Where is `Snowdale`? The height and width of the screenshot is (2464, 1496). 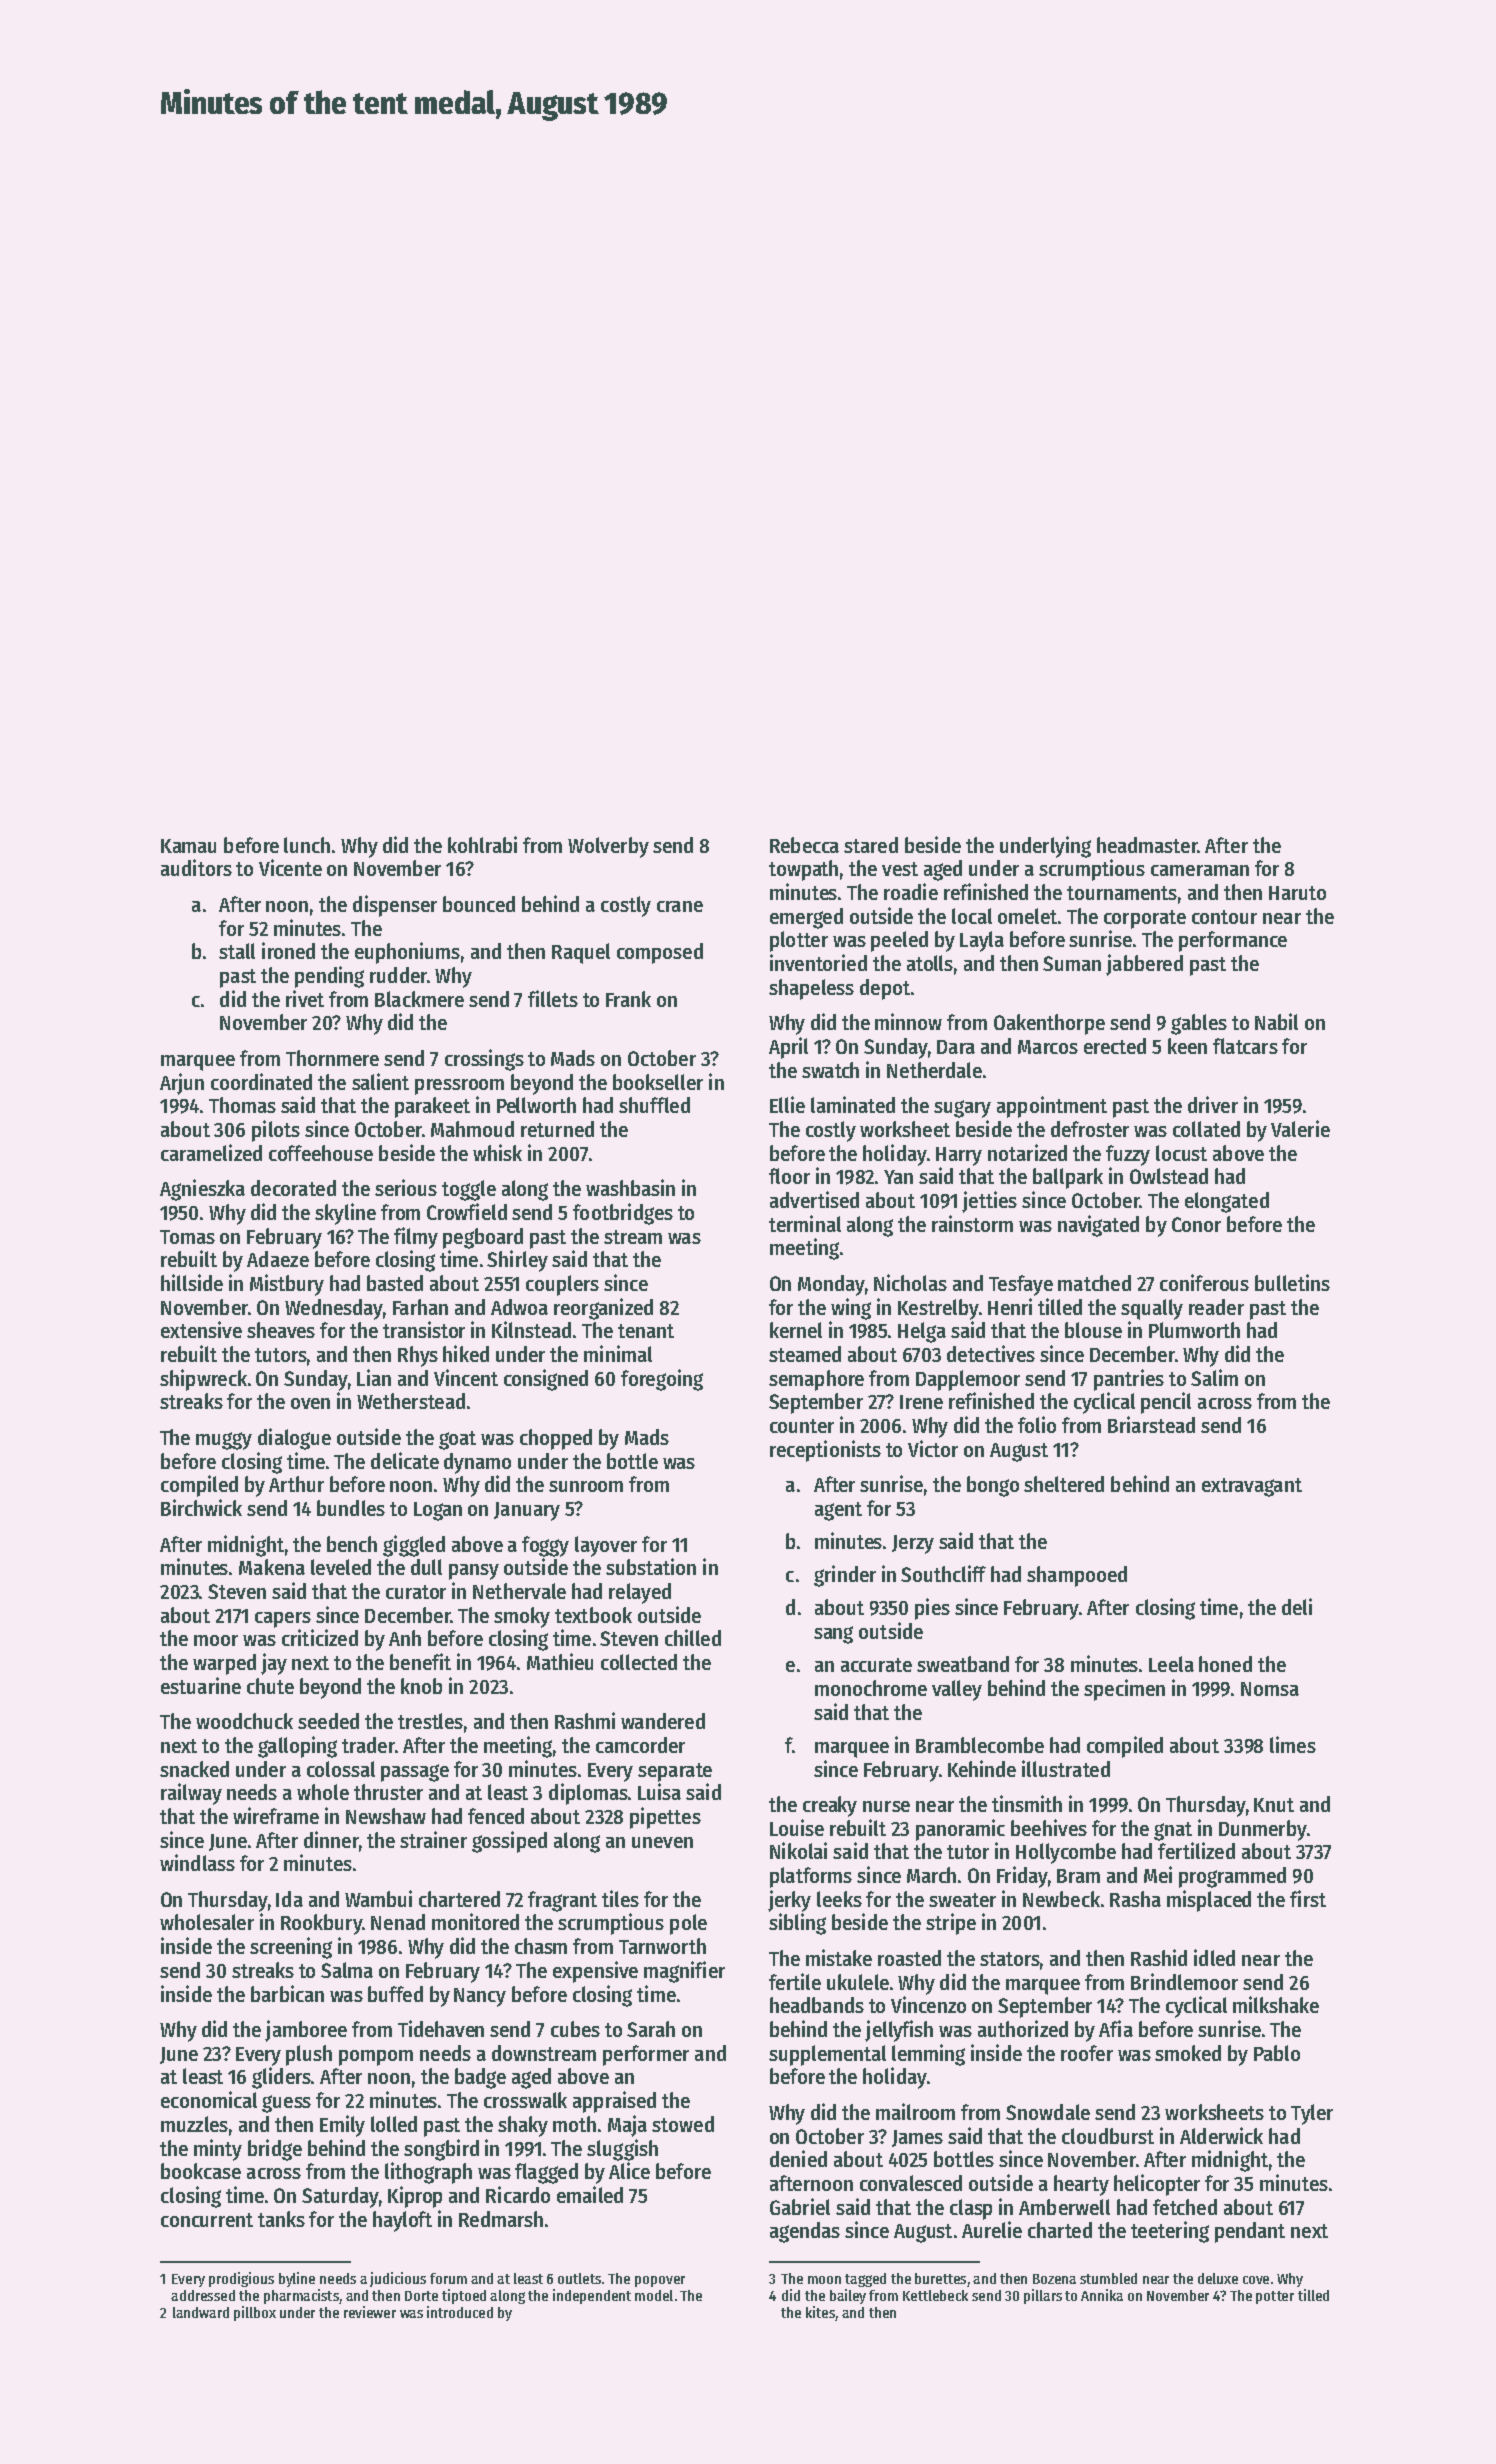 Snowdale is located at coordinates (1048, 2112).
